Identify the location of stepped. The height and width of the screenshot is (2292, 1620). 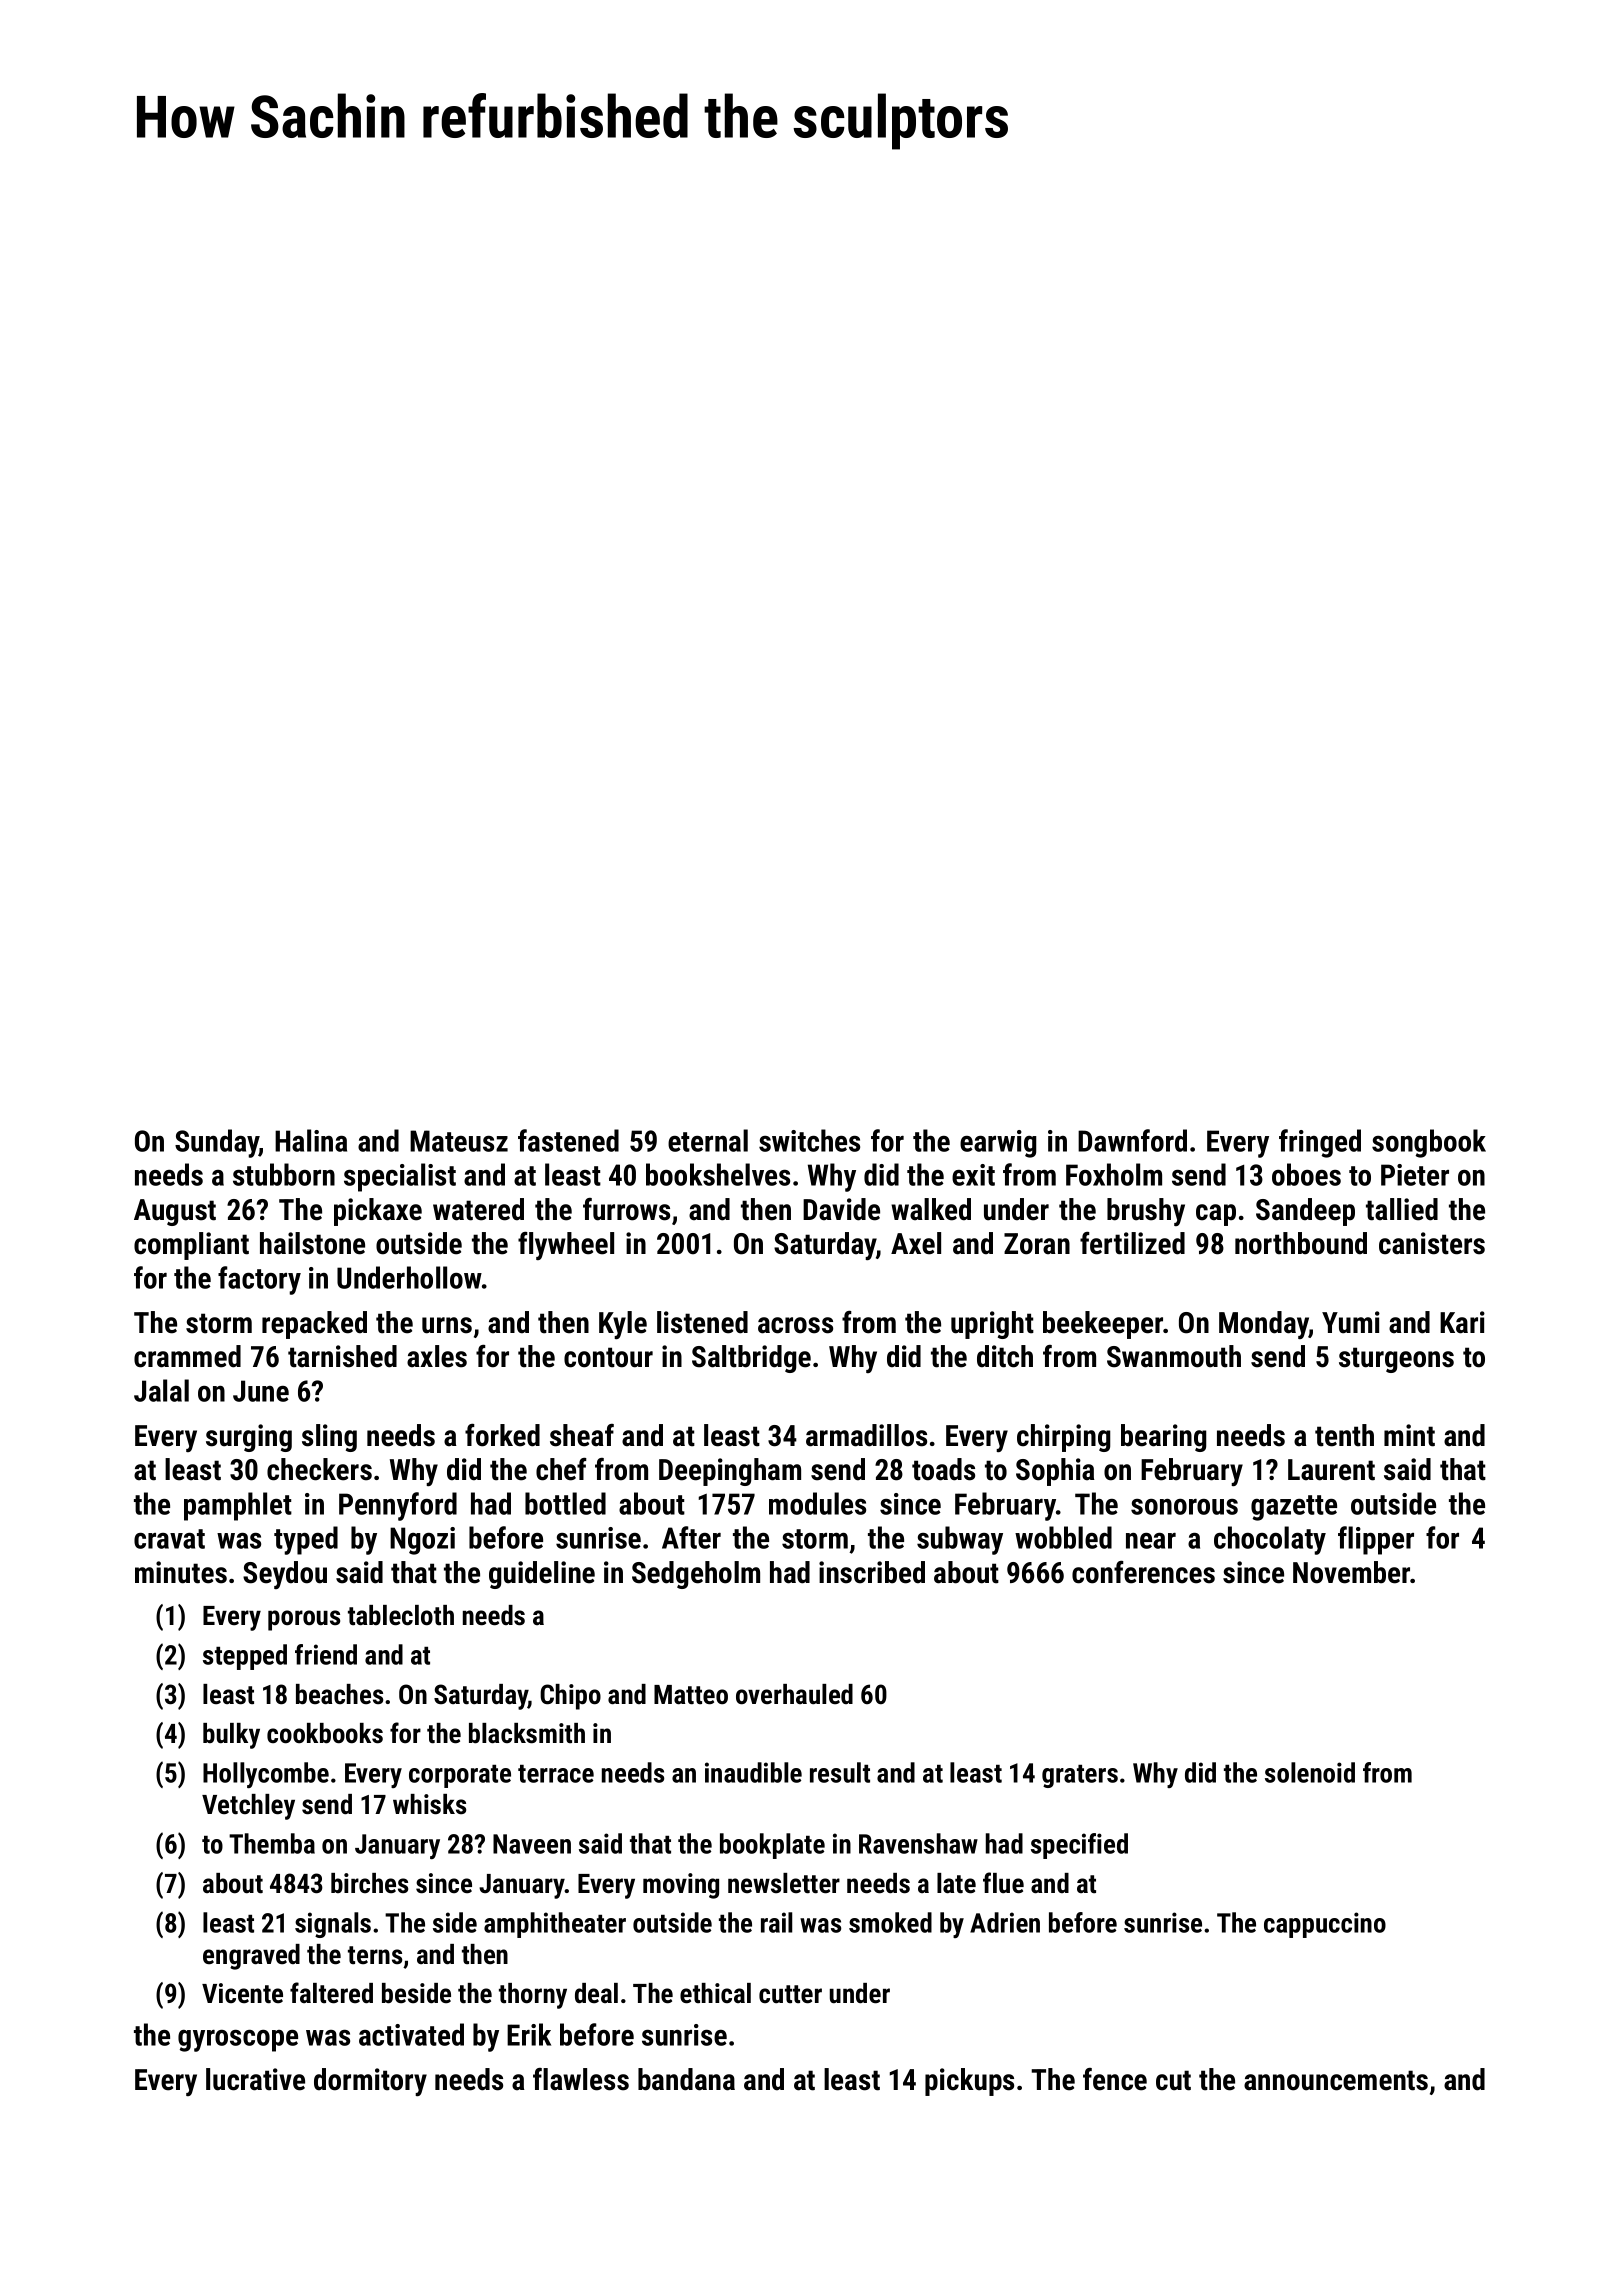
(245, 1657).
